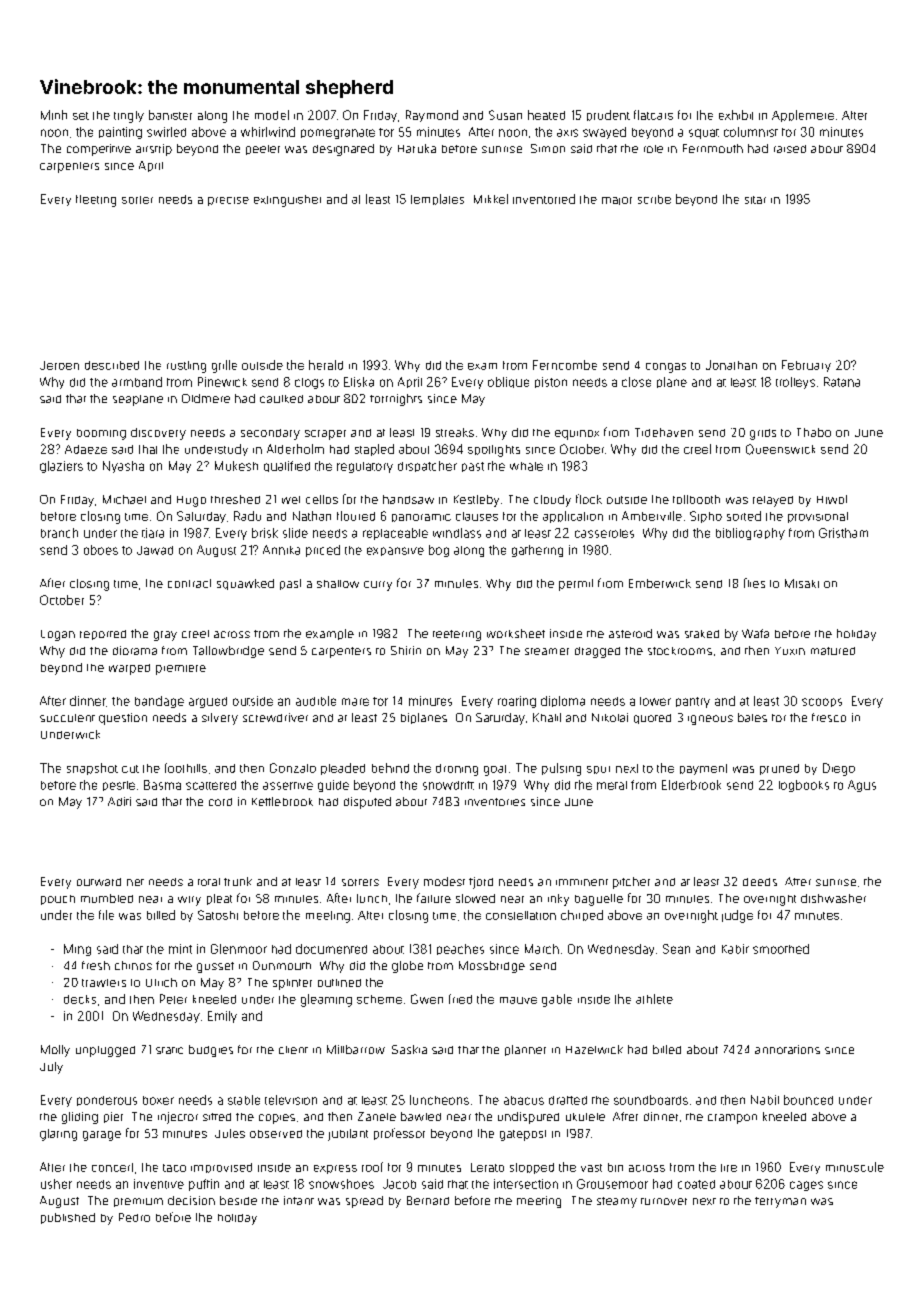 The width and height of the screenshot is (924, 1308). What do you see at coordinates (326, 365) in the screenshot?
I see `herald` at bounding box center [326, 365].
